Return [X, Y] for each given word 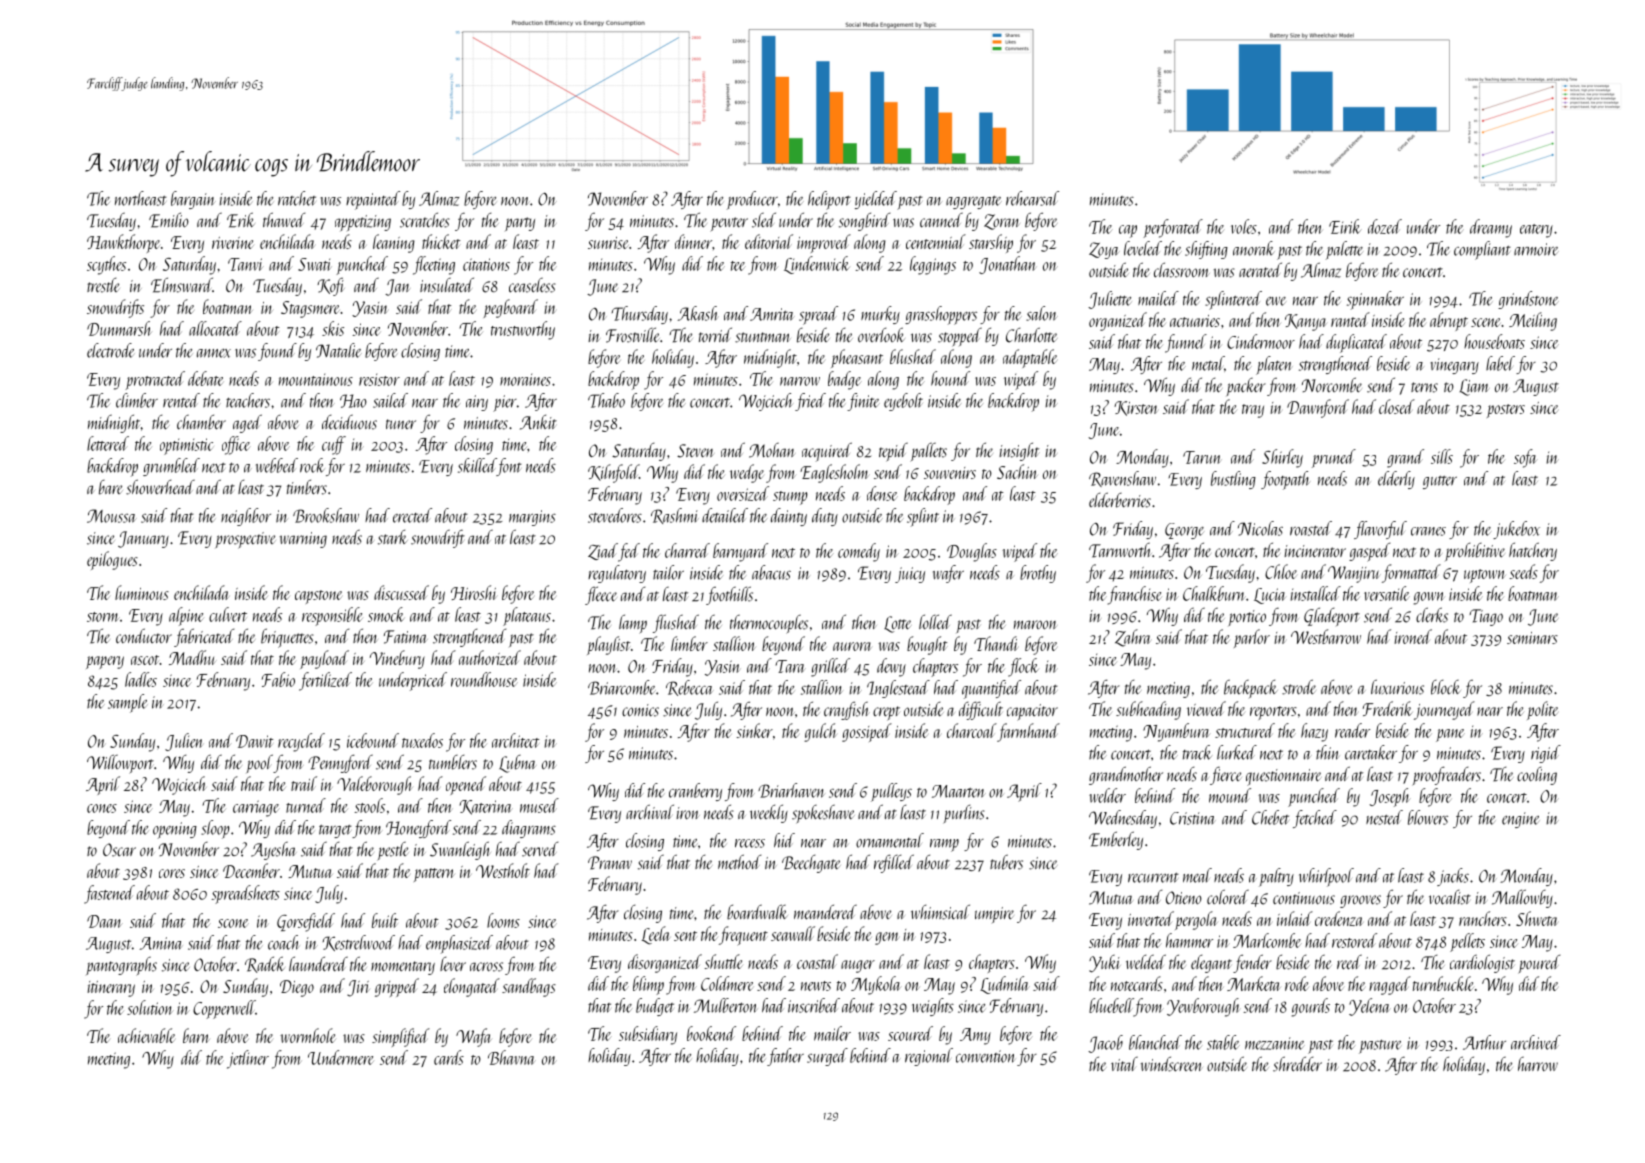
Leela [656, 935]
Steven [695, 451]
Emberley [1116, 840]
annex [214, 353]
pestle [393, 851]
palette [1344, 250]
